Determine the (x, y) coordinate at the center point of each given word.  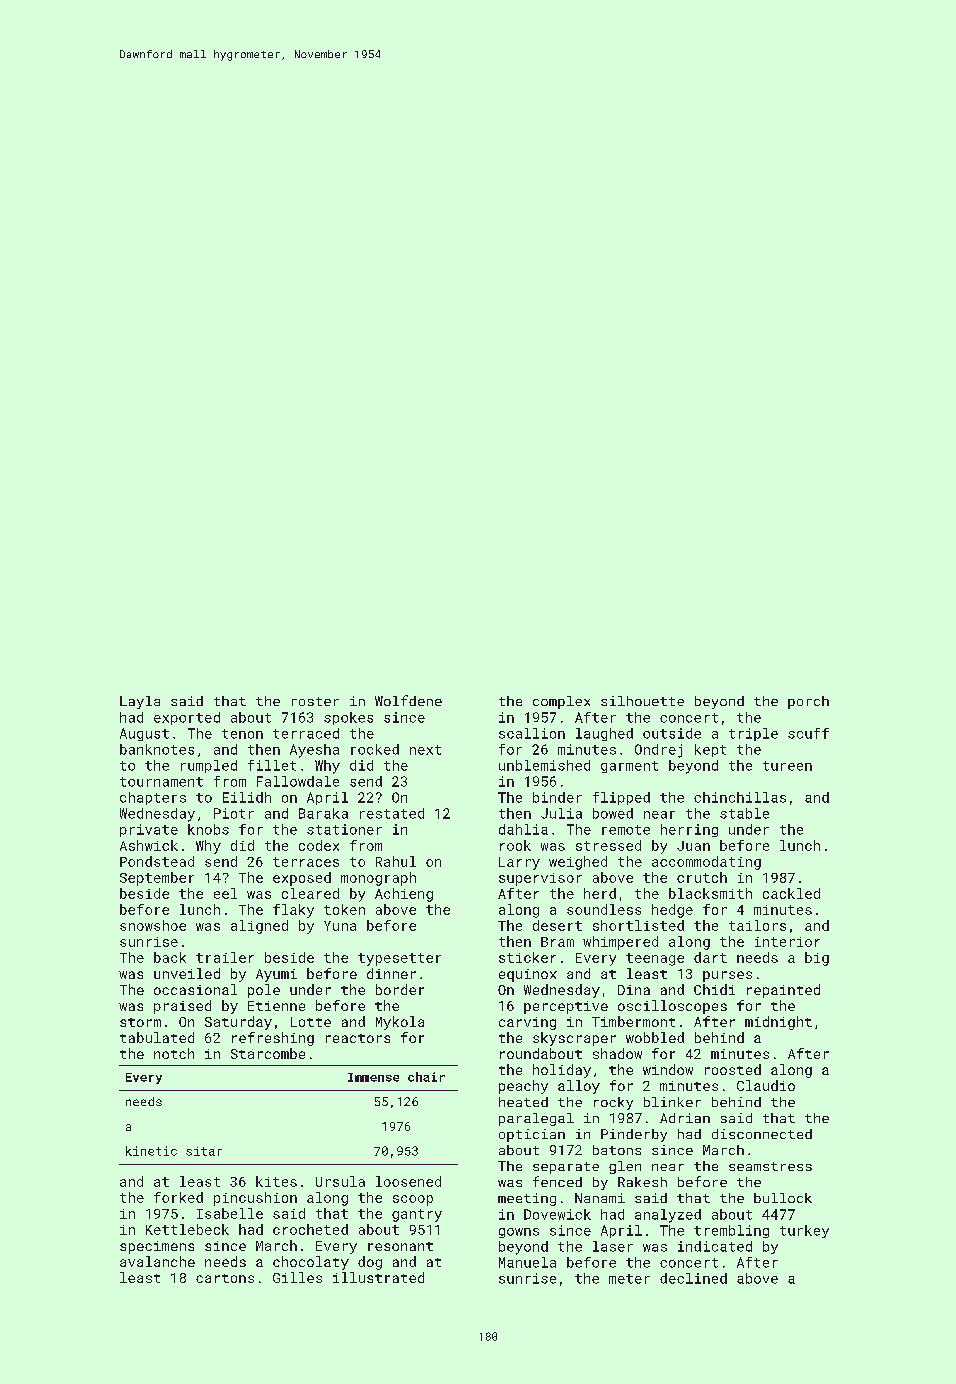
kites (276, 1181)
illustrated (378, 1277)
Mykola (400, 1023)
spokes (348, 718)
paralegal (536, 1119)
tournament (161, 782)
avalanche (157, 1261)
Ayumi (276, 975)
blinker (672, 1102)
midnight (778, 1023)
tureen (787, 766)
